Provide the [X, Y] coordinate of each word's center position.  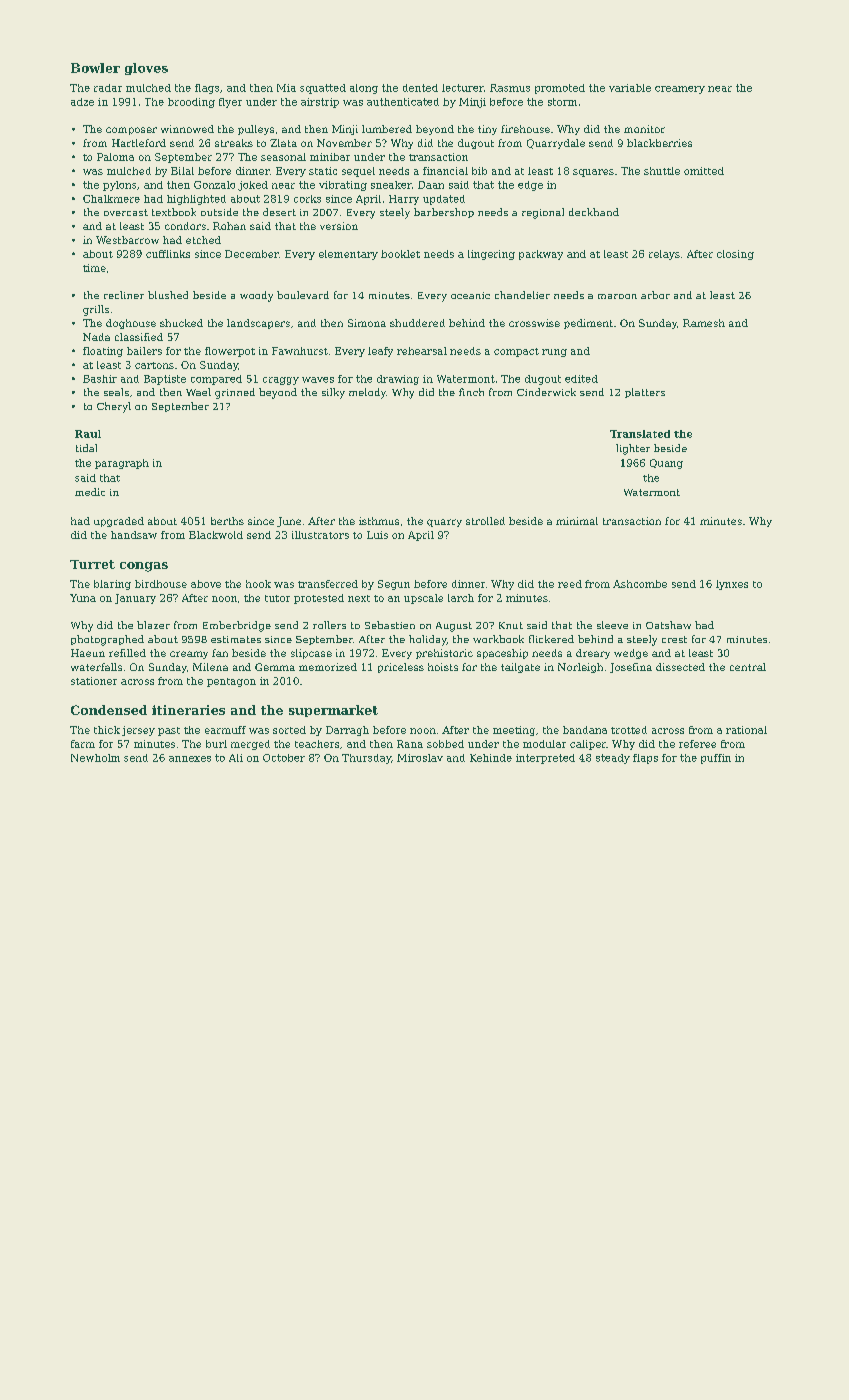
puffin [716, 759]
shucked [181, 323]
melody [367, 393]
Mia [286, 88]
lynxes [732, 585]
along [364, 89]
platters [645, 393]
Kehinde [491, 758]
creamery [680, 90]
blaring [112, 585]
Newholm [95, 758]
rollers [329, 625]
